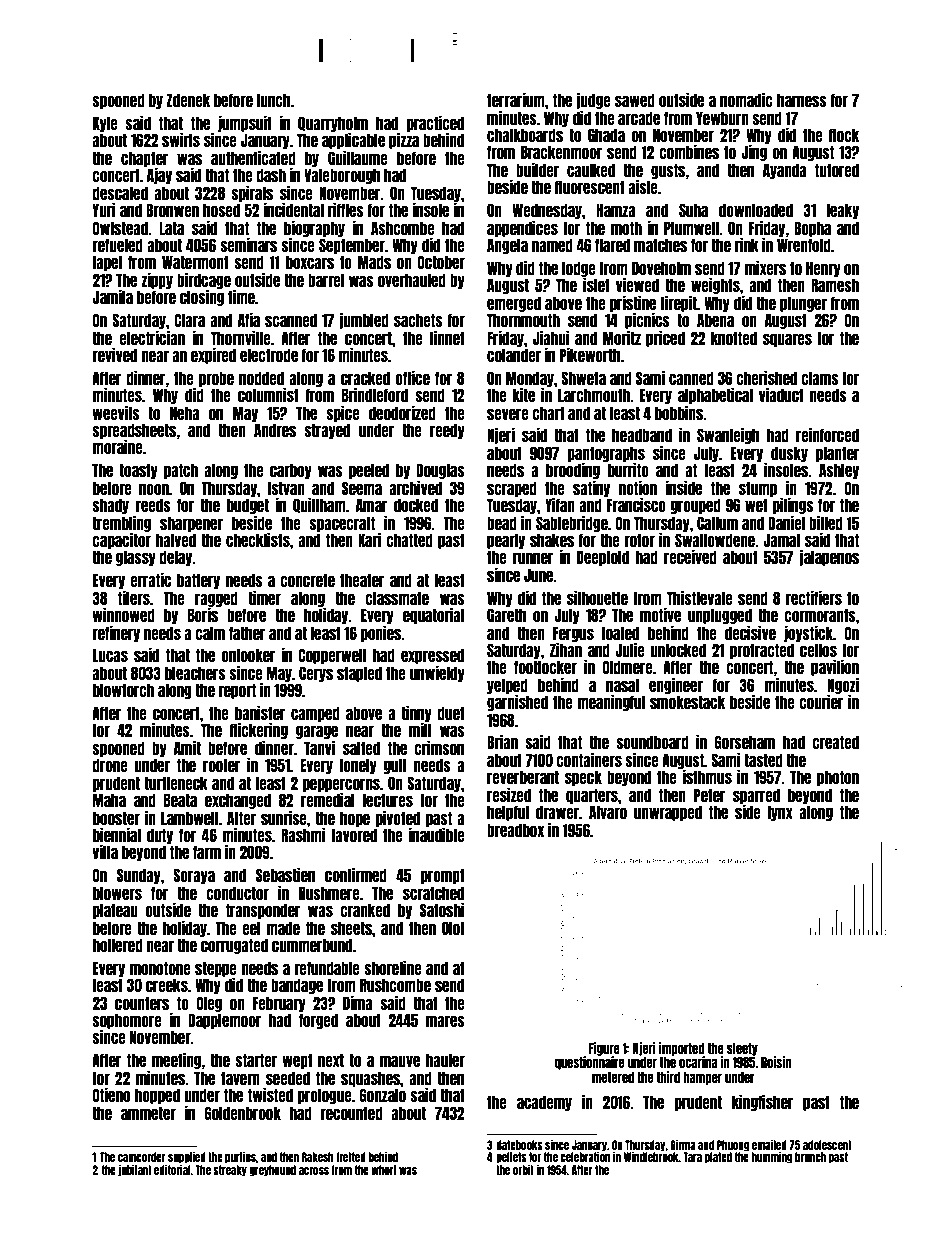 The width and height of the page is (952, 1233). Describe the element at coordinates (216, 969) in the page. I see `steppe` at that location.
